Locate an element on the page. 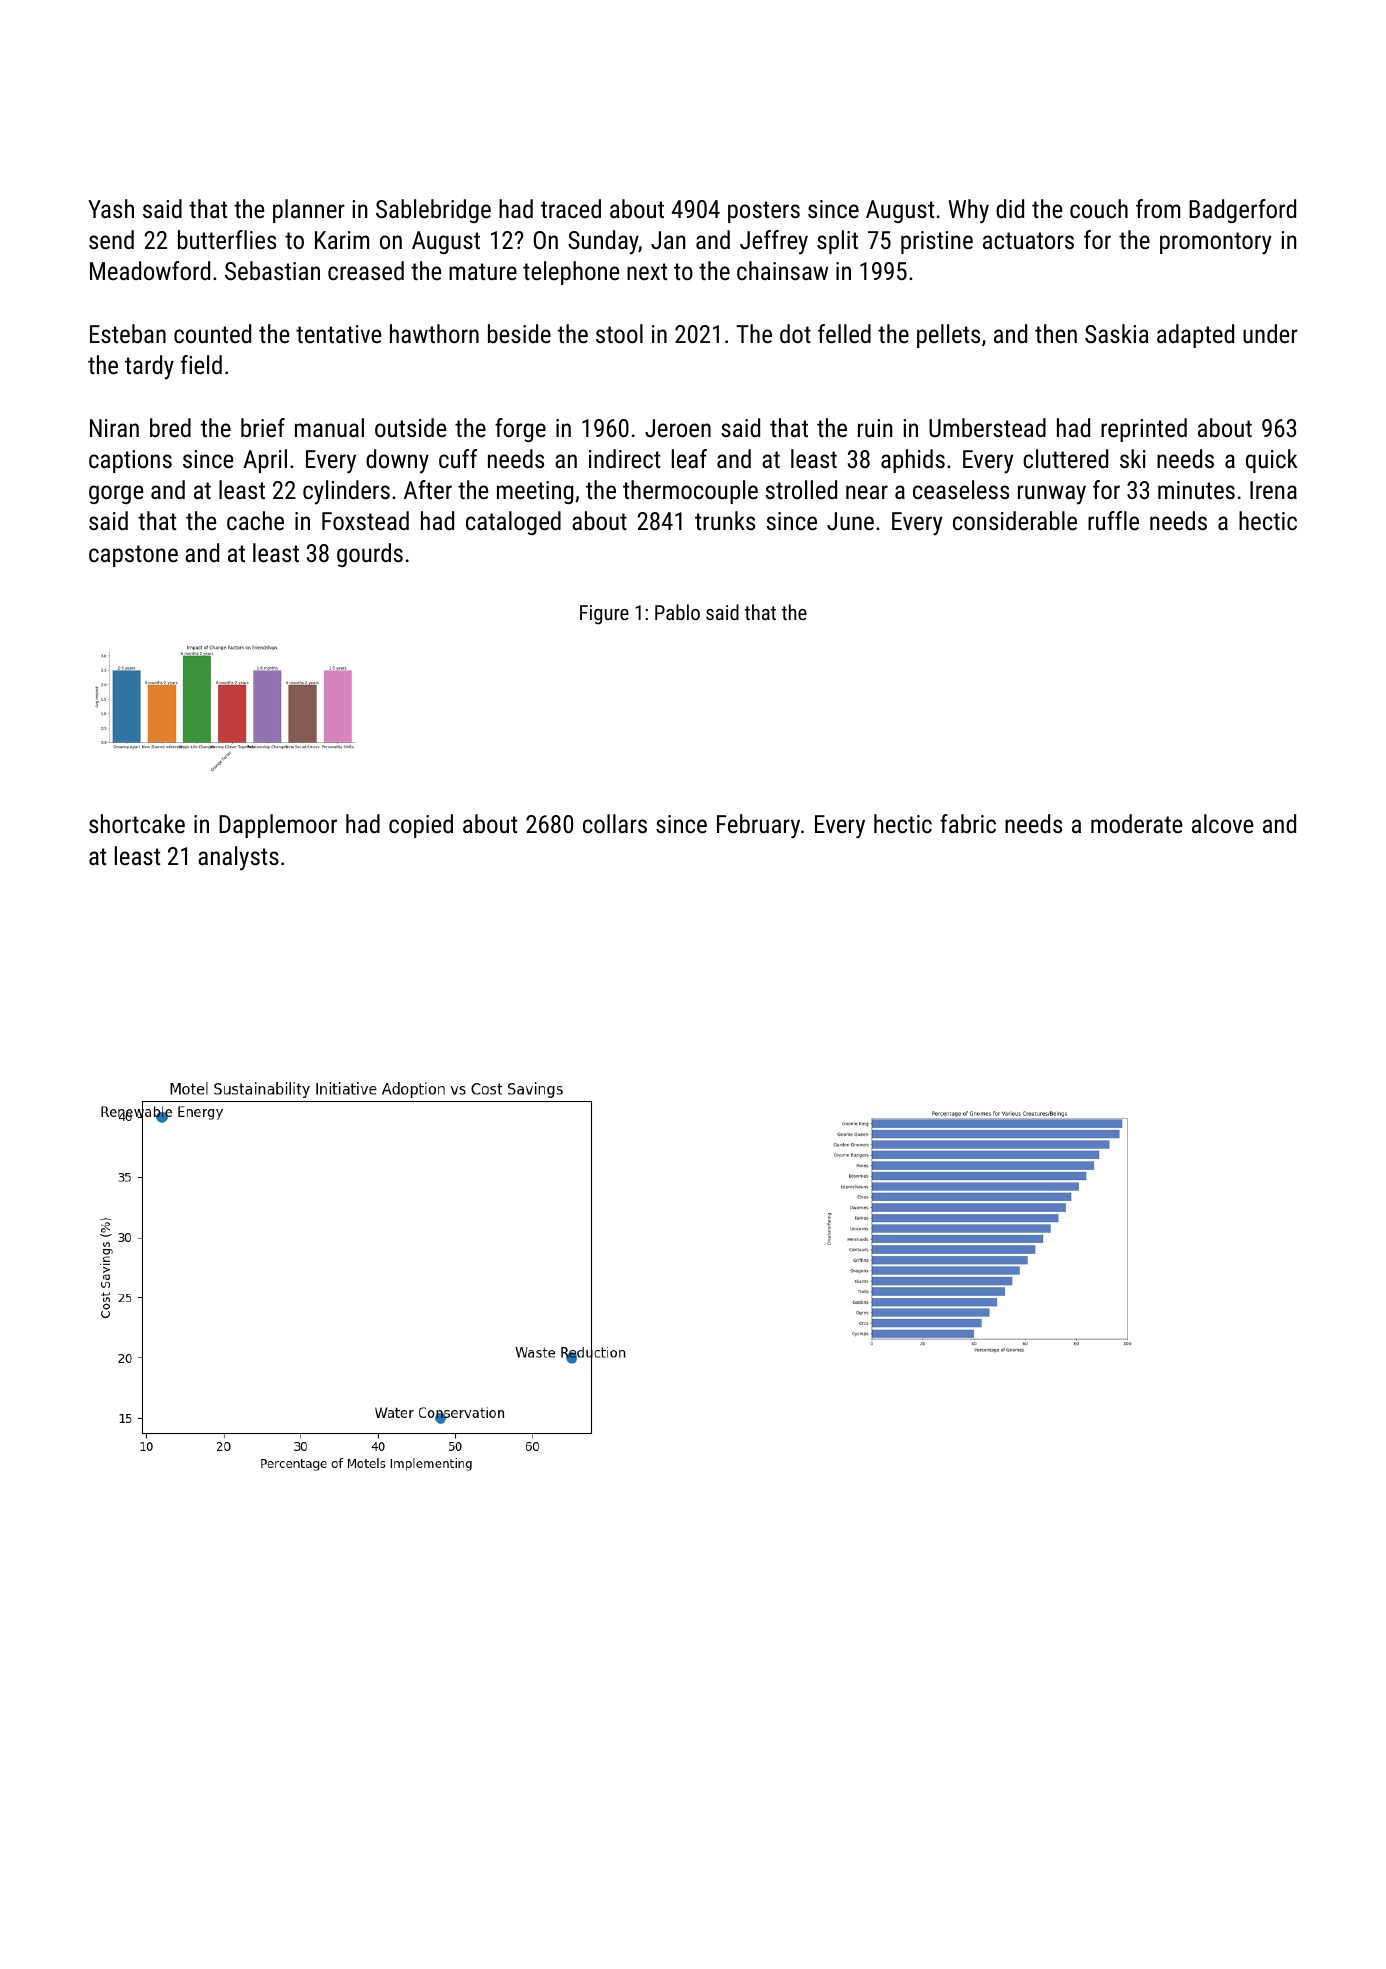 Image resolution: width=1386 pixels, height=1969 pixels. gourds is located at coordinates (370, 555).
